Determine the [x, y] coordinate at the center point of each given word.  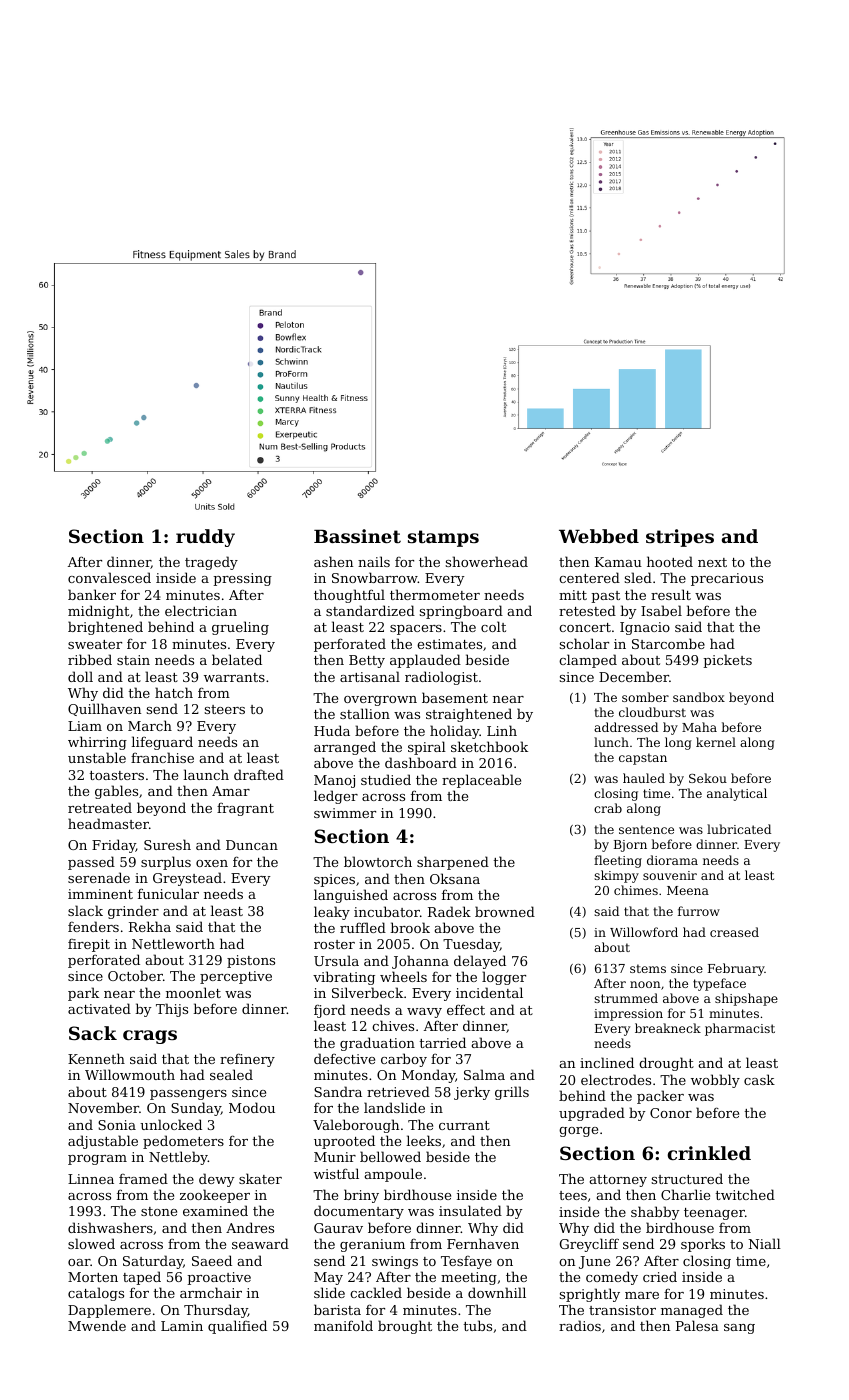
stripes [680, 538]
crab [608, 808]
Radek [449, 911]
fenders [93, 926]
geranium [372, 1245]
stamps [443, 538]
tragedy [211, 563]
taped [142, 1278]
